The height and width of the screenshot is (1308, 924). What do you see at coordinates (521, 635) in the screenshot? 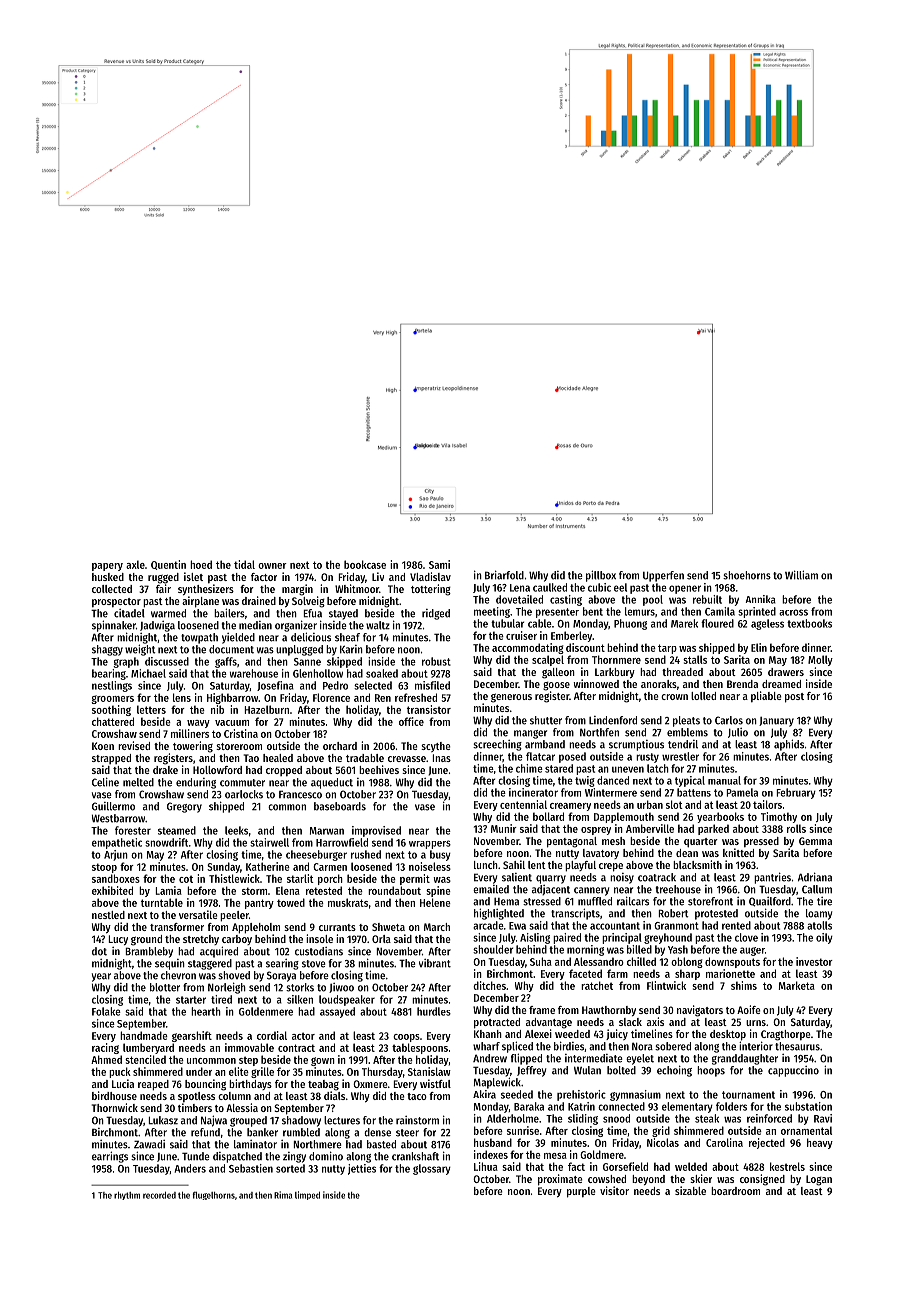
I see `cruiser` at bounding box center [521, 635].
